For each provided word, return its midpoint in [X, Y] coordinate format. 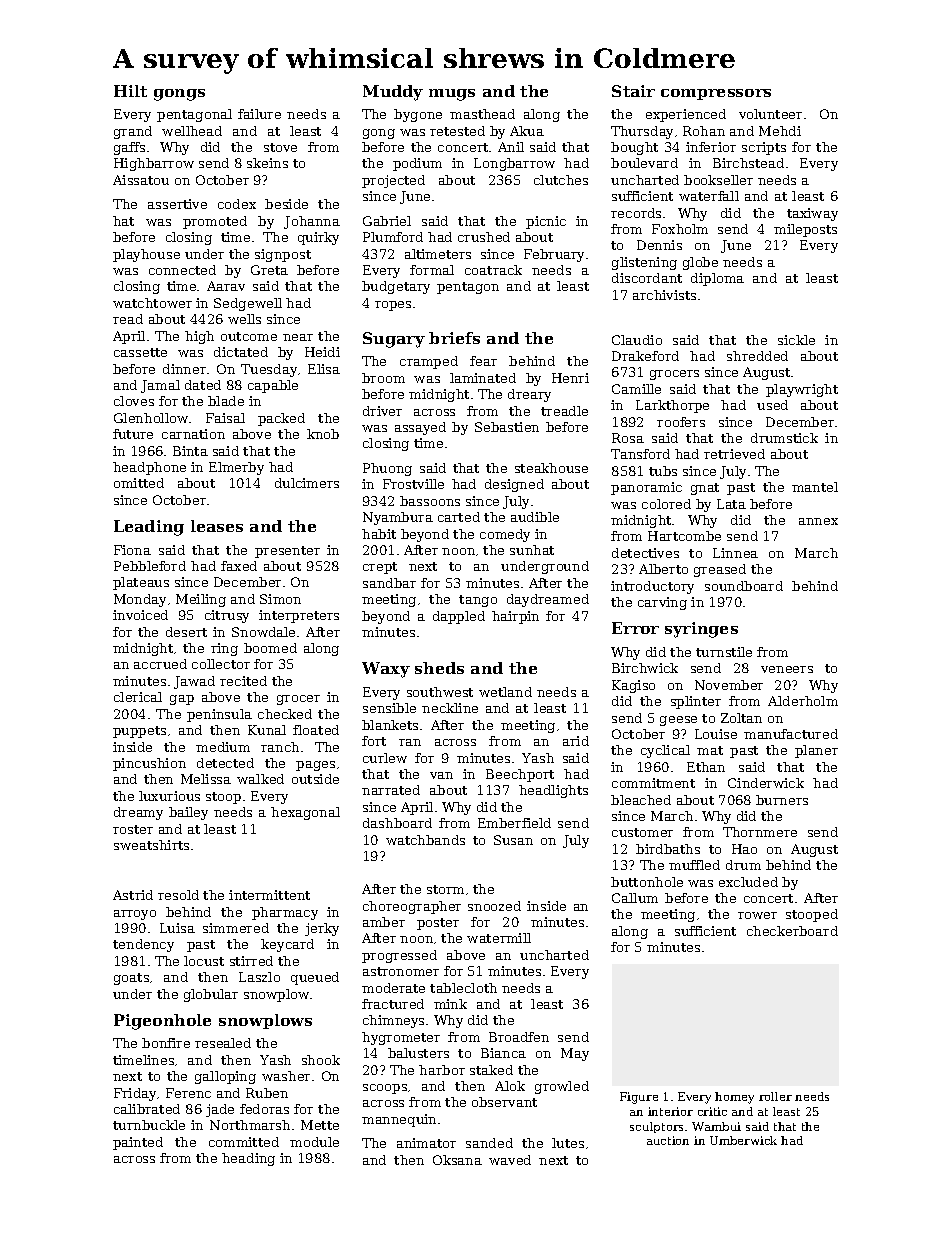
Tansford [640, 454]
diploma [717, 279]
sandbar [389, 583]
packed [281, 419]
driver [382, 411]
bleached [641, 800]
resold [178, 895]
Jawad [194, 682]
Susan [513, 840]
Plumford [393, 237]
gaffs [129, 148]
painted [138, 1143]
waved [510, 1160]
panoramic [646, 488]
